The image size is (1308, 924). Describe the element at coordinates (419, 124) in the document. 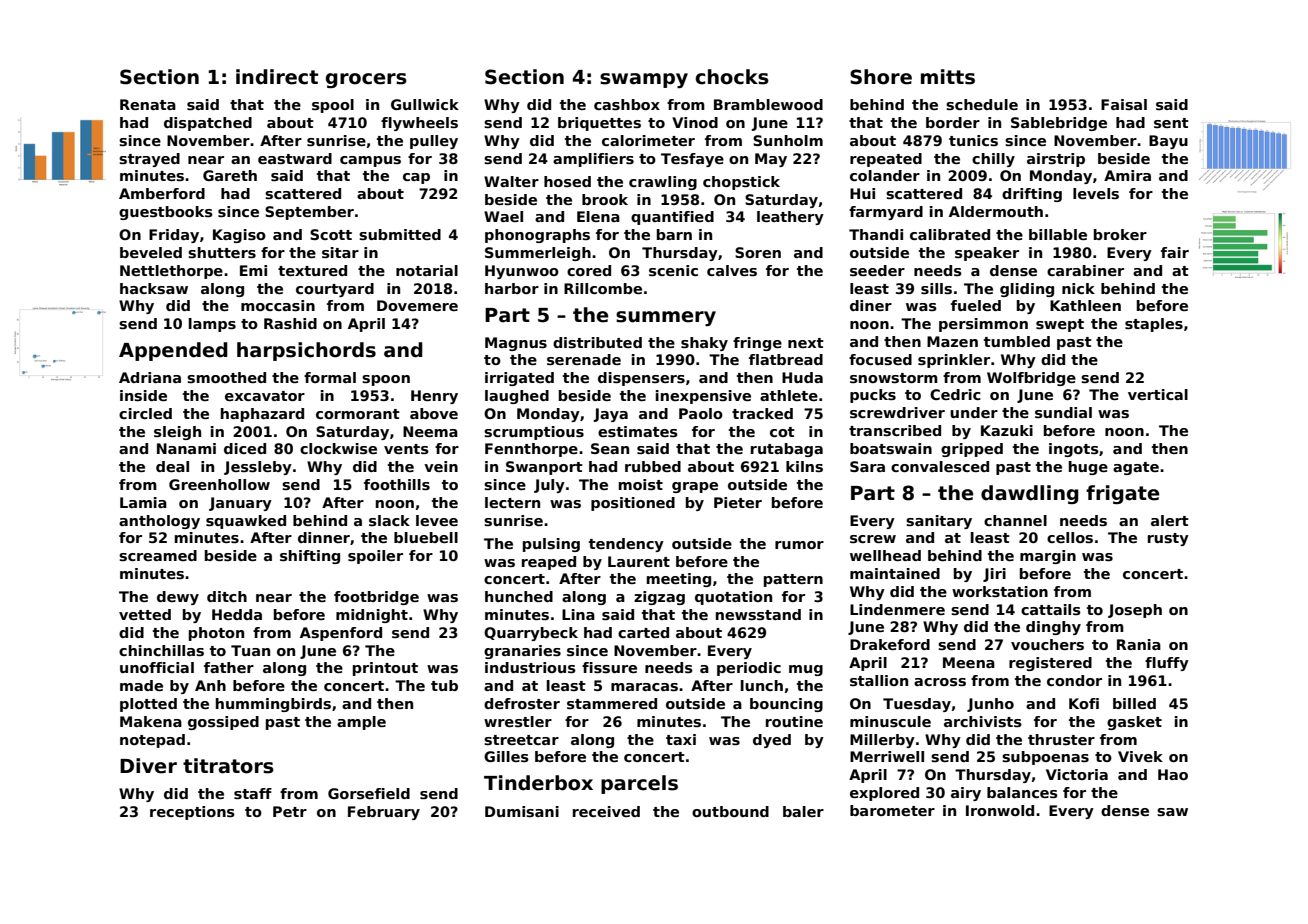

I see `flywheels` at that location.
